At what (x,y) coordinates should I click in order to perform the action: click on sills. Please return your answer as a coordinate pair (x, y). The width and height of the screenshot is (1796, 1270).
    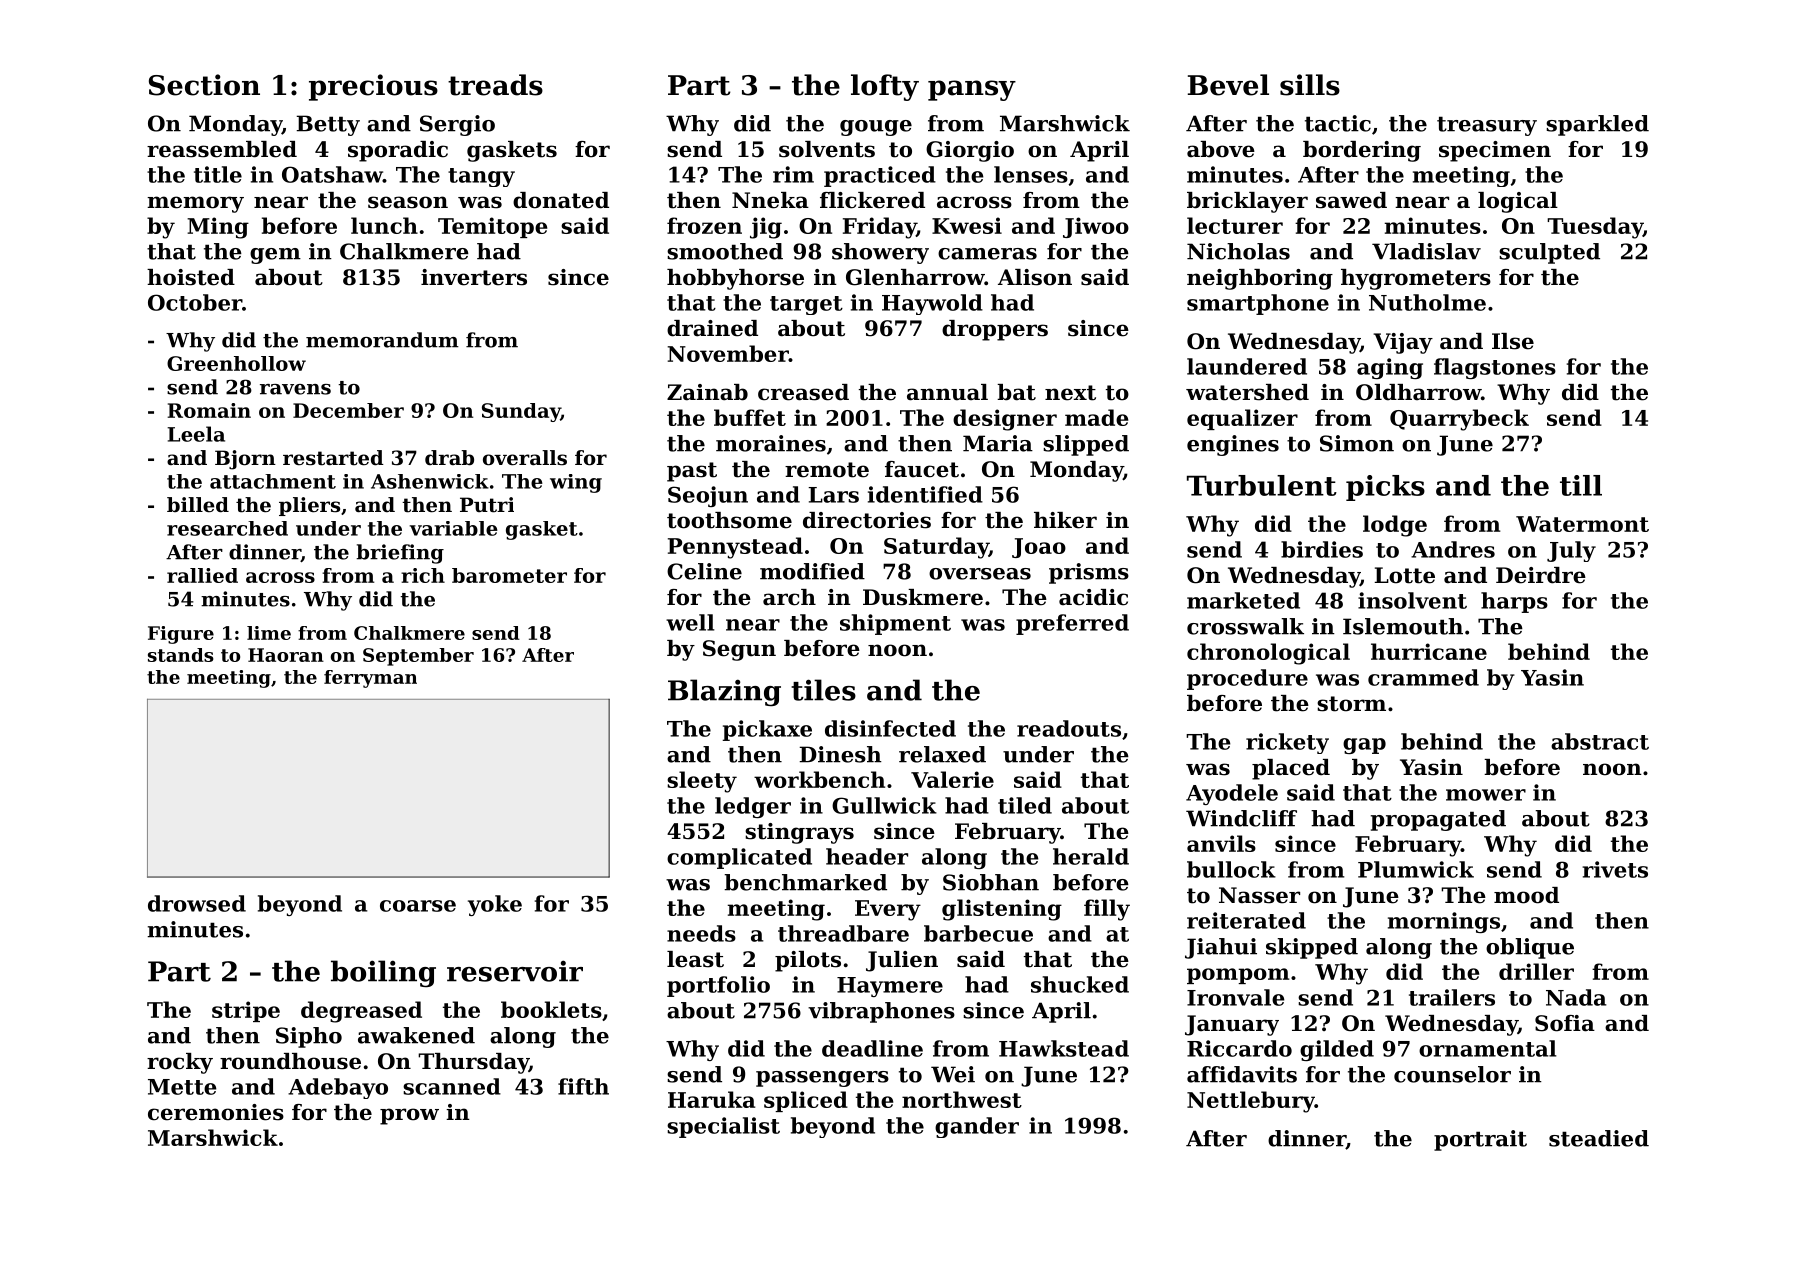
    Looking at the image, I should click on (1310, 85).
